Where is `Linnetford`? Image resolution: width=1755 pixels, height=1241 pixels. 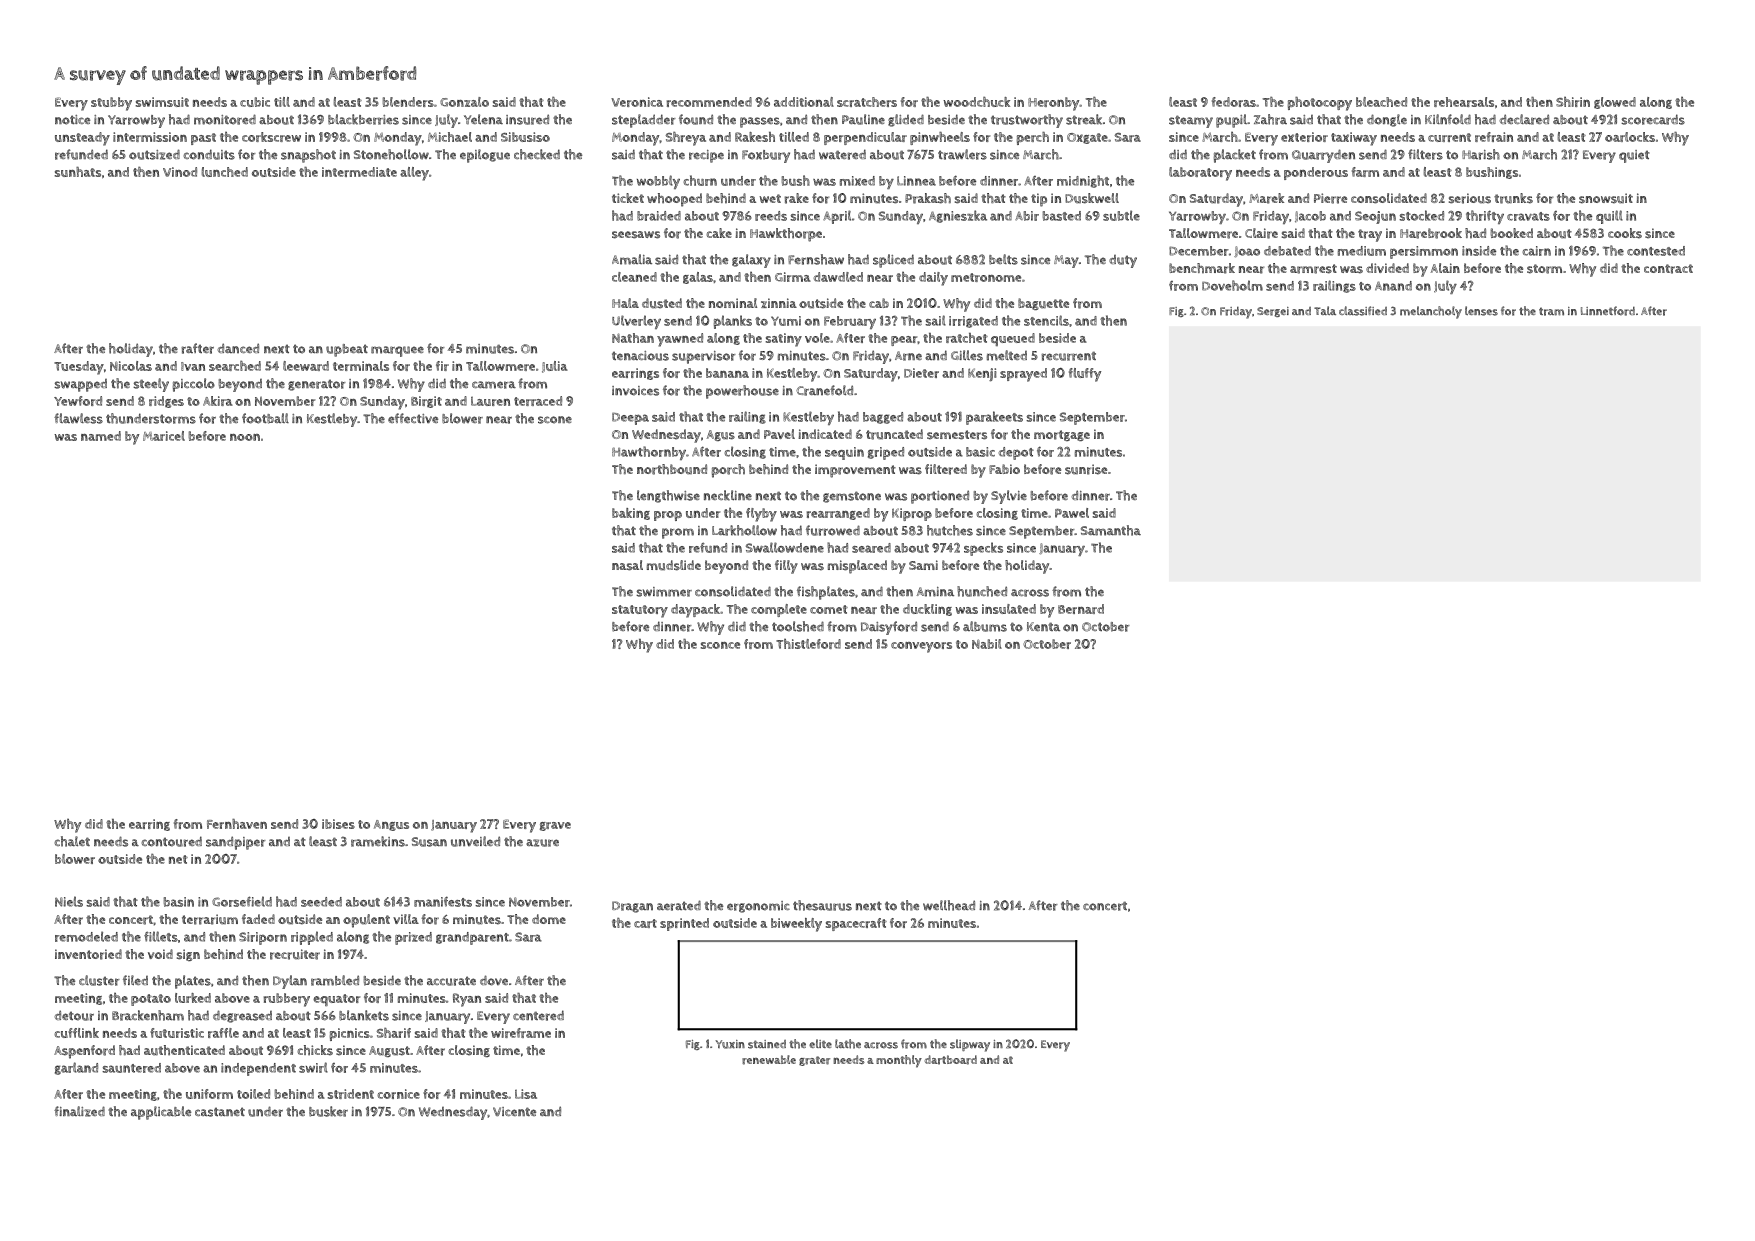 Linnetford is located at coordinates (1608, 311).
